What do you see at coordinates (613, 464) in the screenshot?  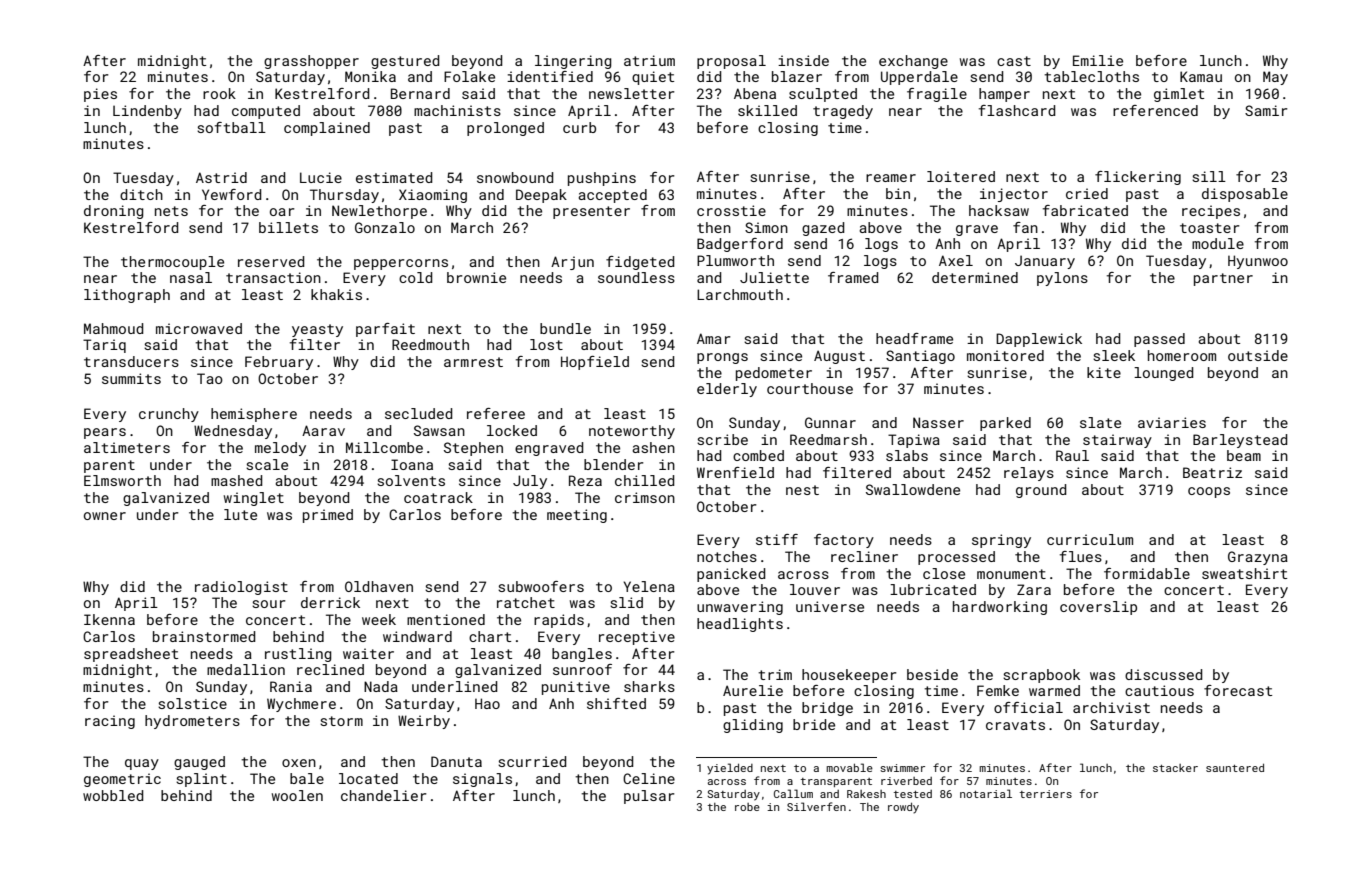 I see `blender` at bounding box center [613, 464].
